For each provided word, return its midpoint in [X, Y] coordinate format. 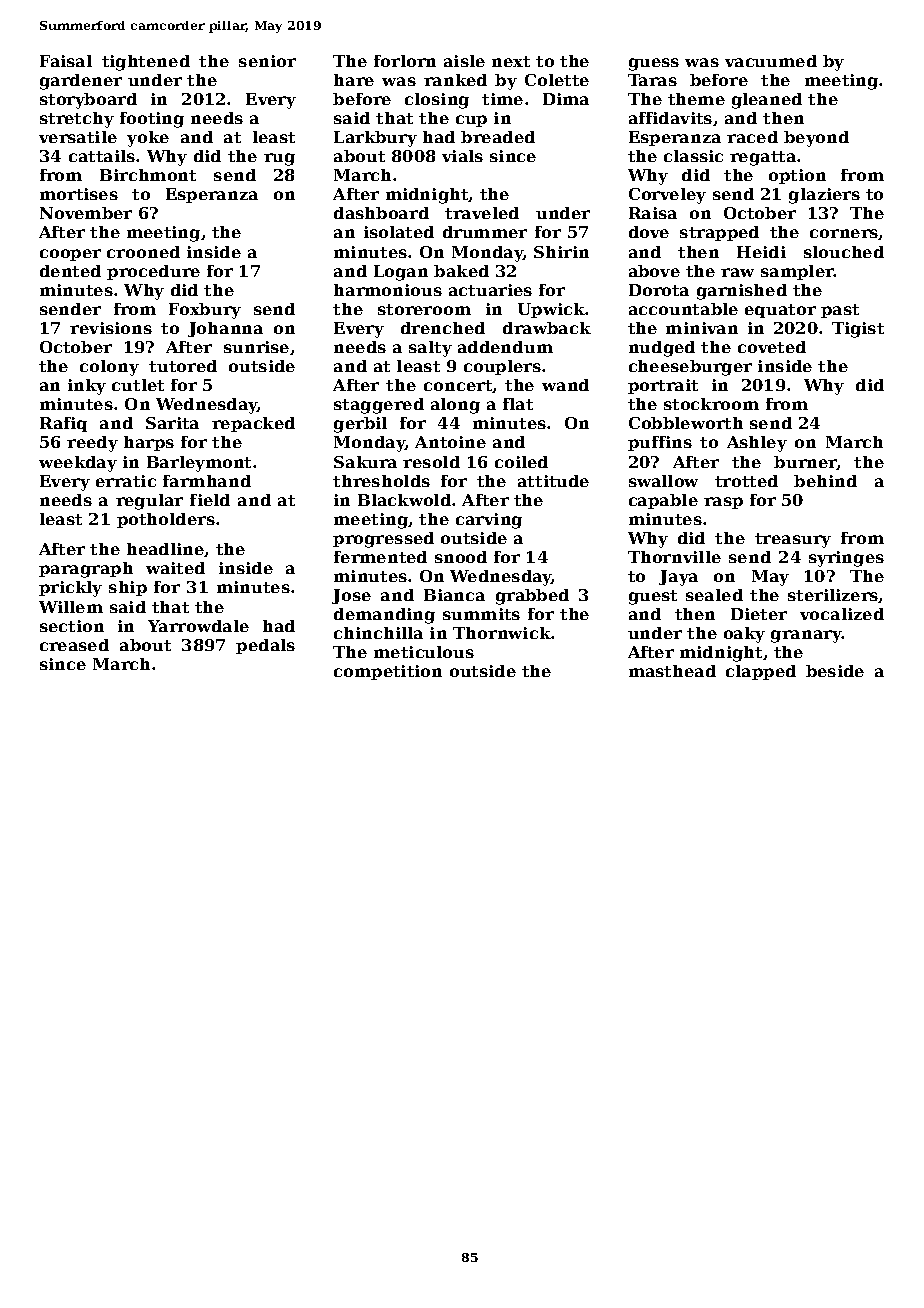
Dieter [759, 614]
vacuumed [771, 61]
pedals [265, 646]
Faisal [66, 61]
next [511, 61]
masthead [672, 671]
